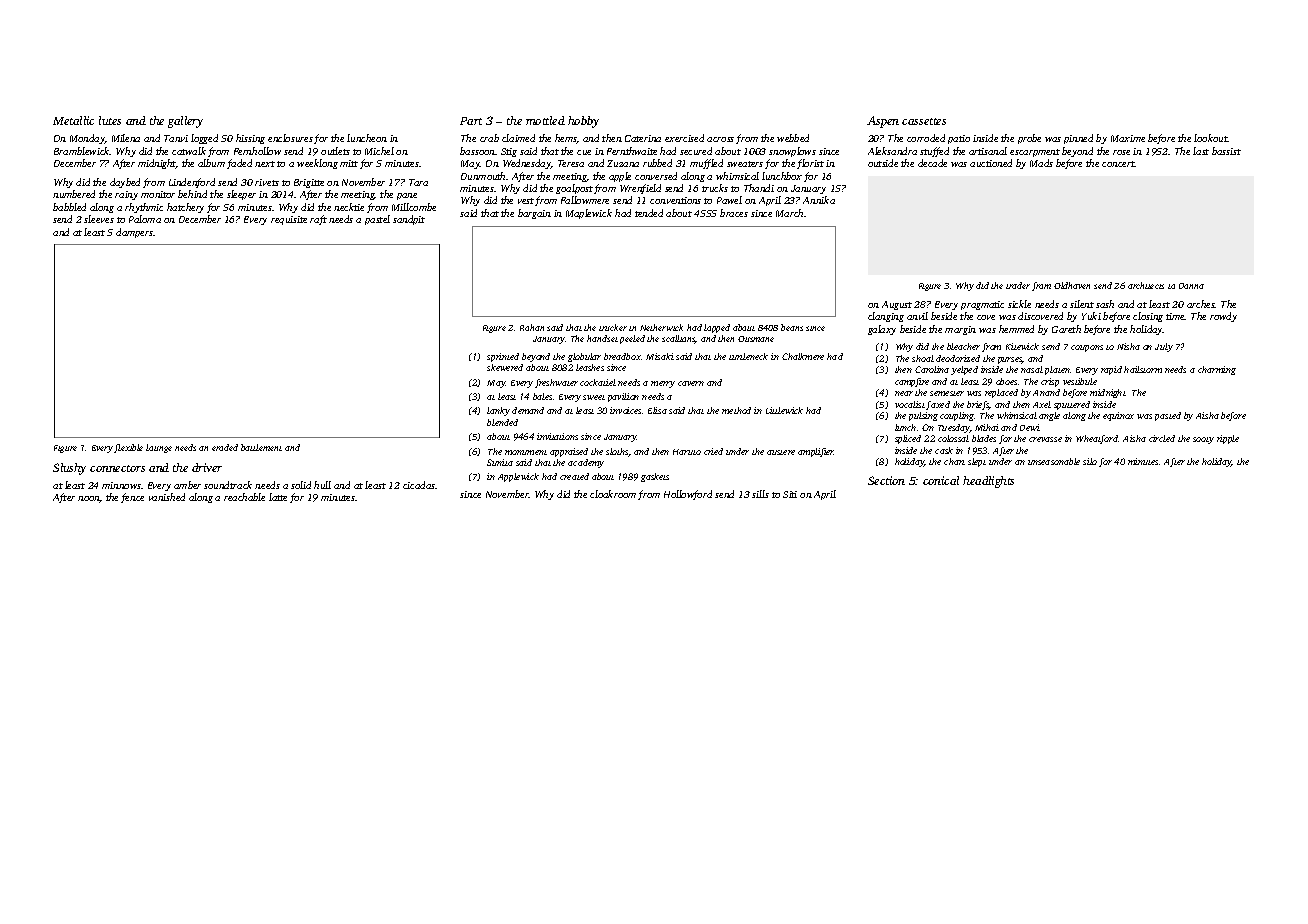 This image has width=1308, height=924. What do you see at coordinates (1164, 347) in the image?
I see `July` at bounding box center [1164, 347].
